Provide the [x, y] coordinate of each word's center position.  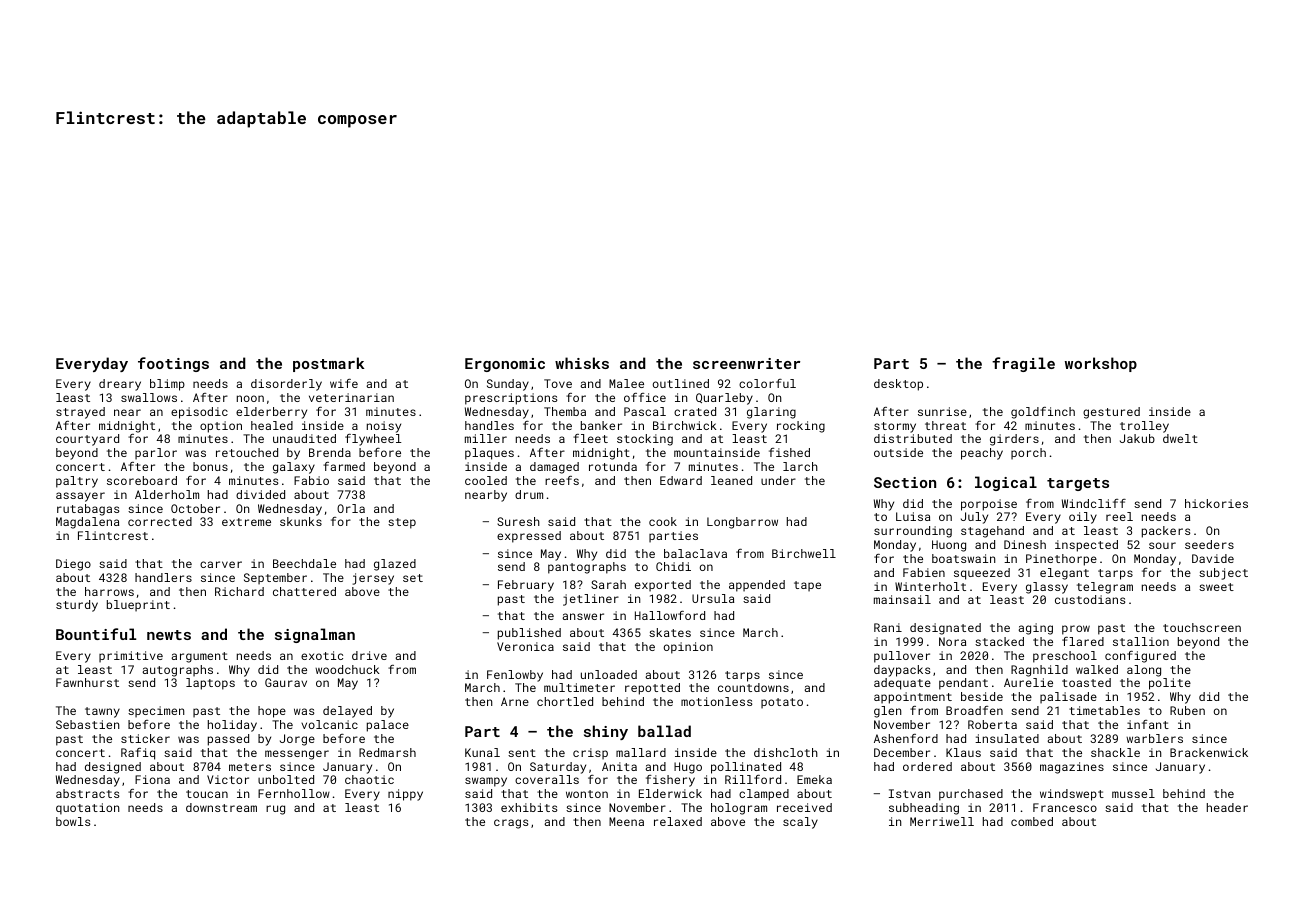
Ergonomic [505, 365]
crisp [590, 754]
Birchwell [804, 553]
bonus [210, 466]
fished [789, 452]
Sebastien [87, 724]
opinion [688, 648]
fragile [1023, 364]
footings [173, 364]
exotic [322, 655]
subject [1223, 574]
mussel [1133, 793]
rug [275, 810]
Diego [73, 565]
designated [945, 629]
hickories [1216, 503]
